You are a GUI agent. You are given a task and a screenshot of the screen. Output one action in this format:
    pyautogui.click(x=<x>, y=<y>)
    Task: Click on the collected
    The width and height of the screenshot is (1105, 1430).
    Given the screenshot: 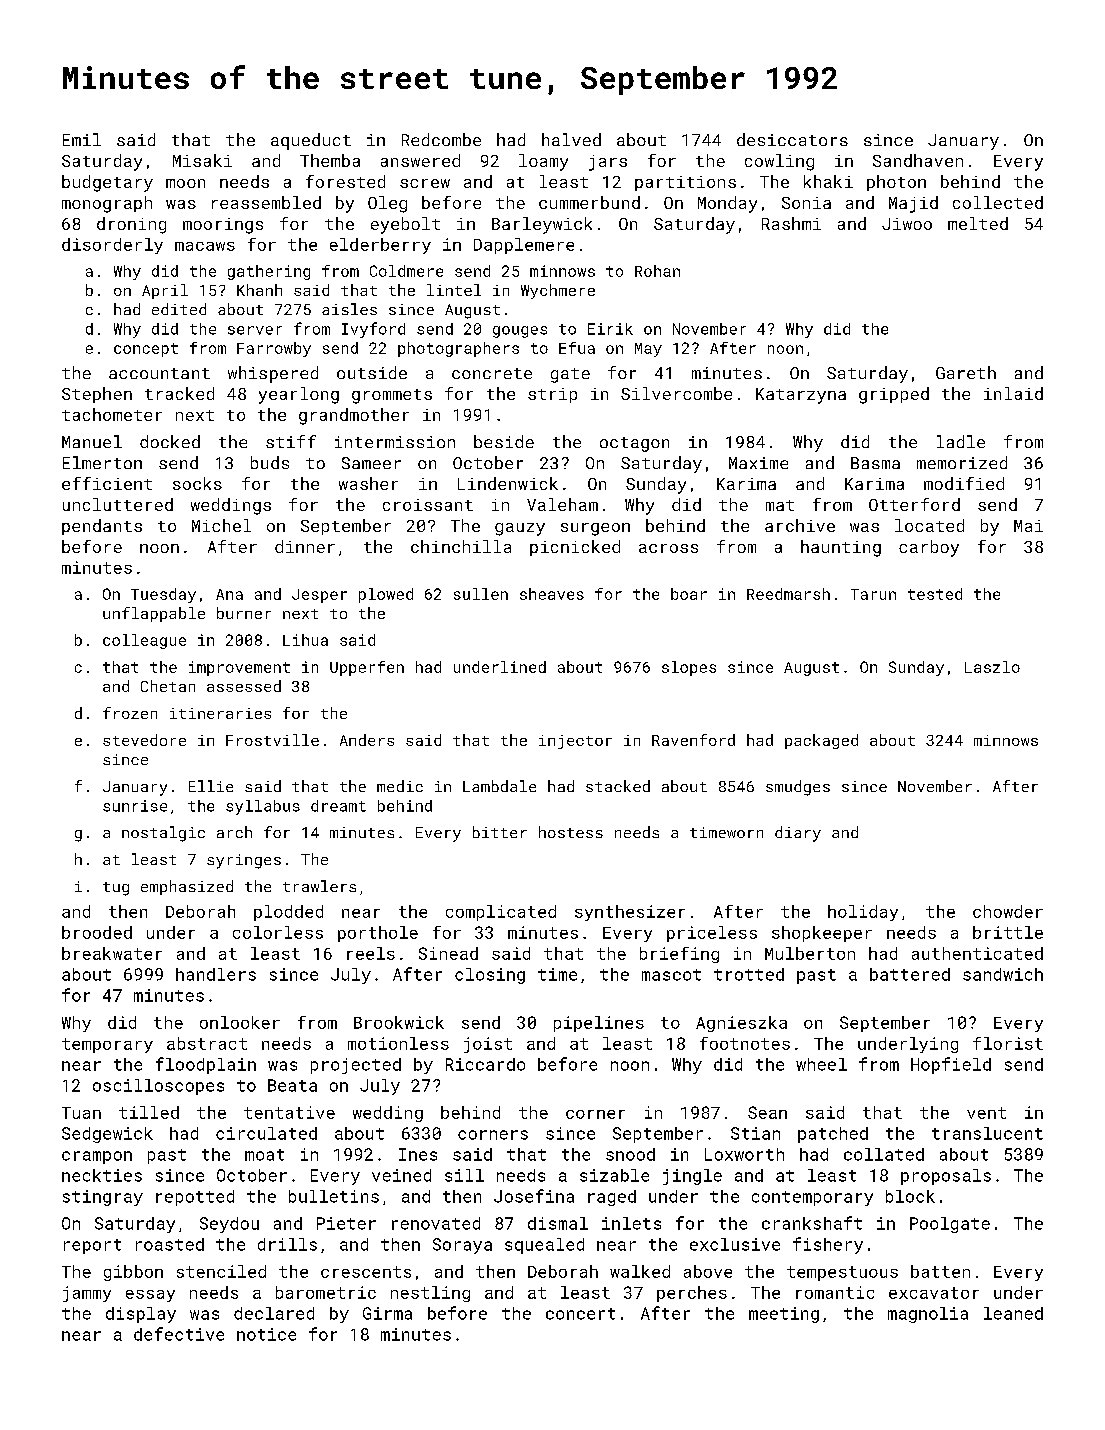 What is the action you would take?
    pyautogui.click(x=998, y=202)
